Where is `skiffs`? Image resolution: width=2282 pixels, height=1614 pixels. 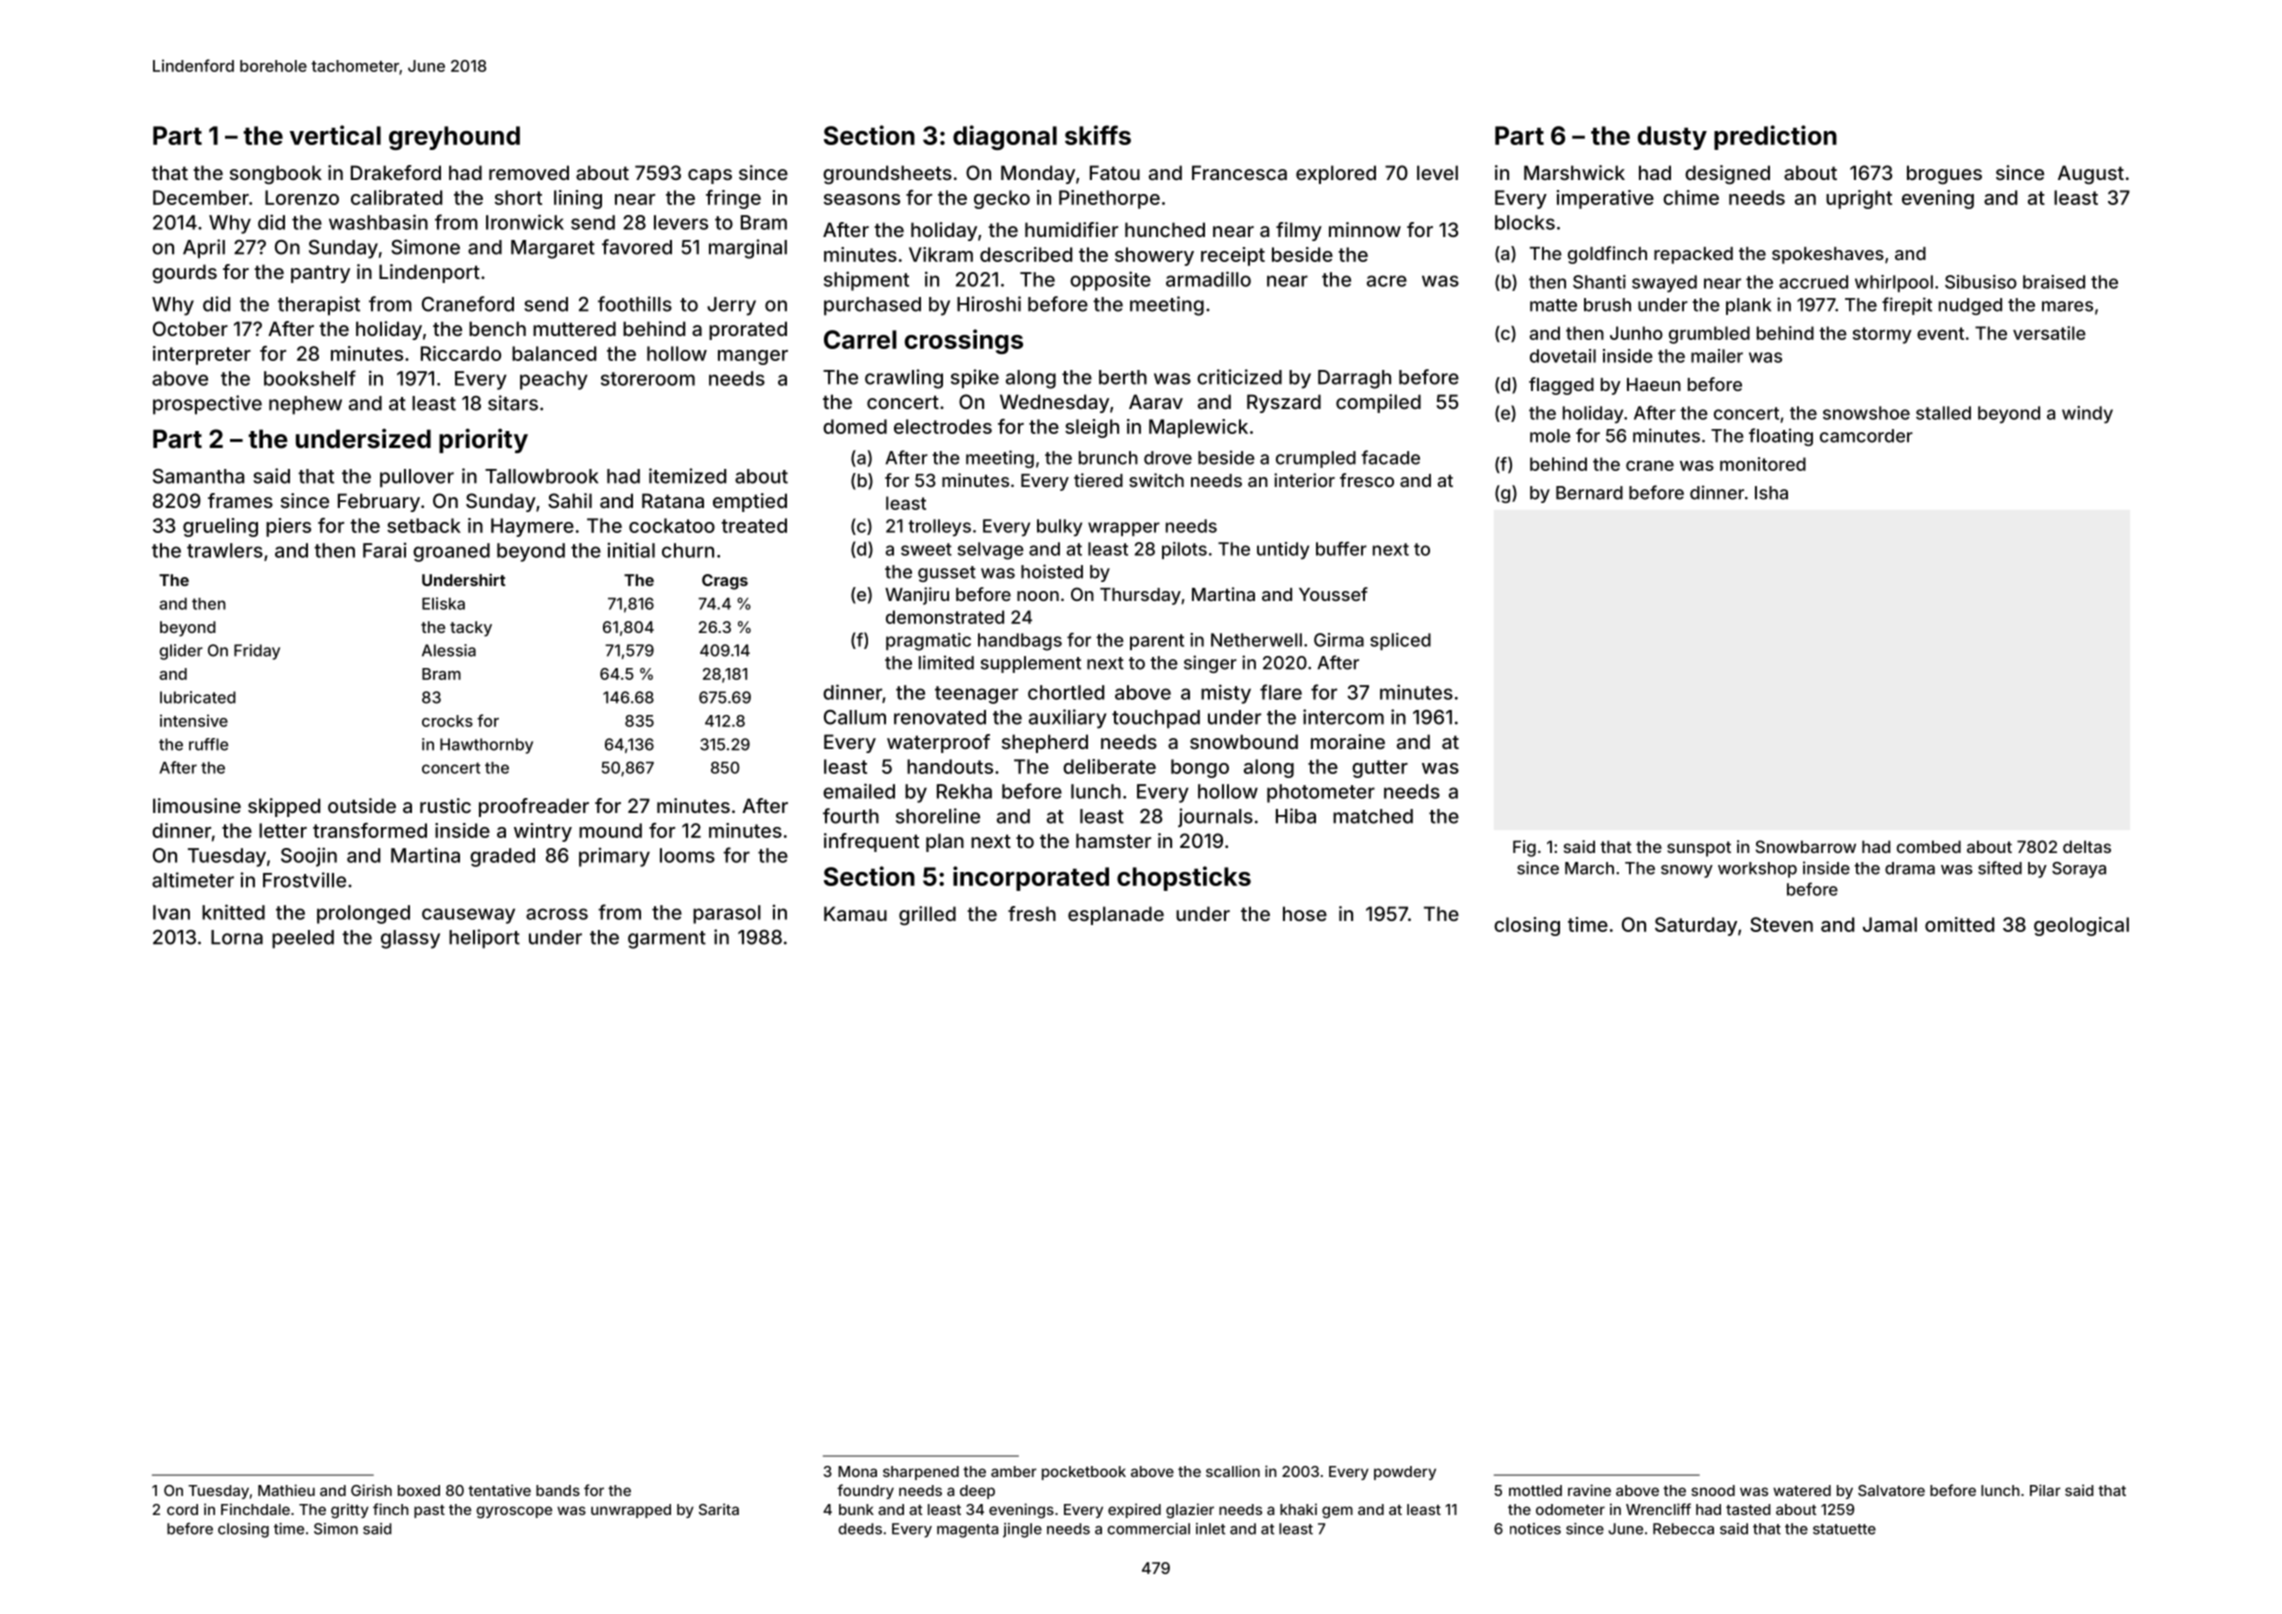
skiffs is located at coordinates (1098, 135).
